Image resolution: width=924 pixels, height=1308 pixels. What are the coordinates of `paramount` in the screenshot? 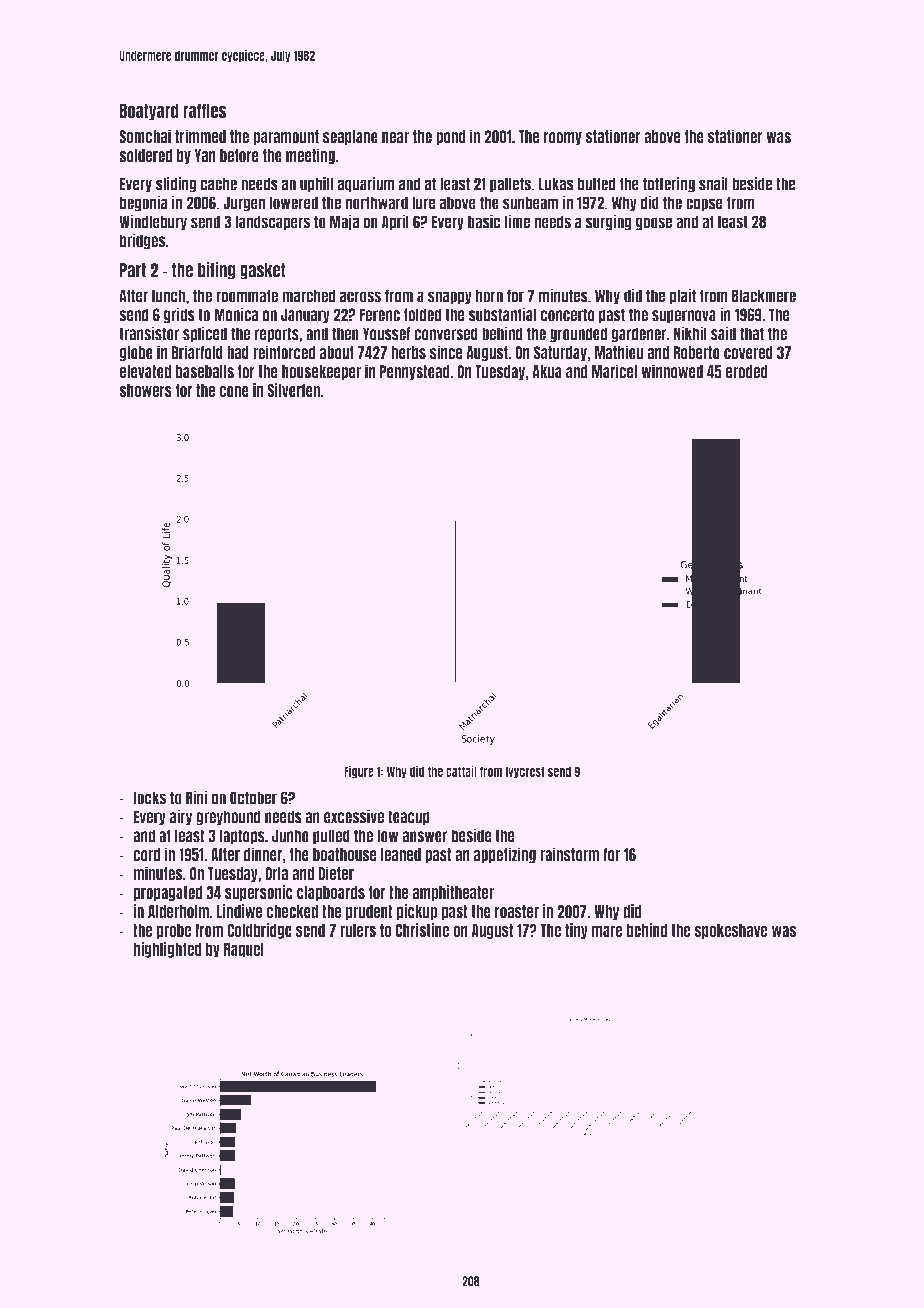 It's located at (286, 137).
